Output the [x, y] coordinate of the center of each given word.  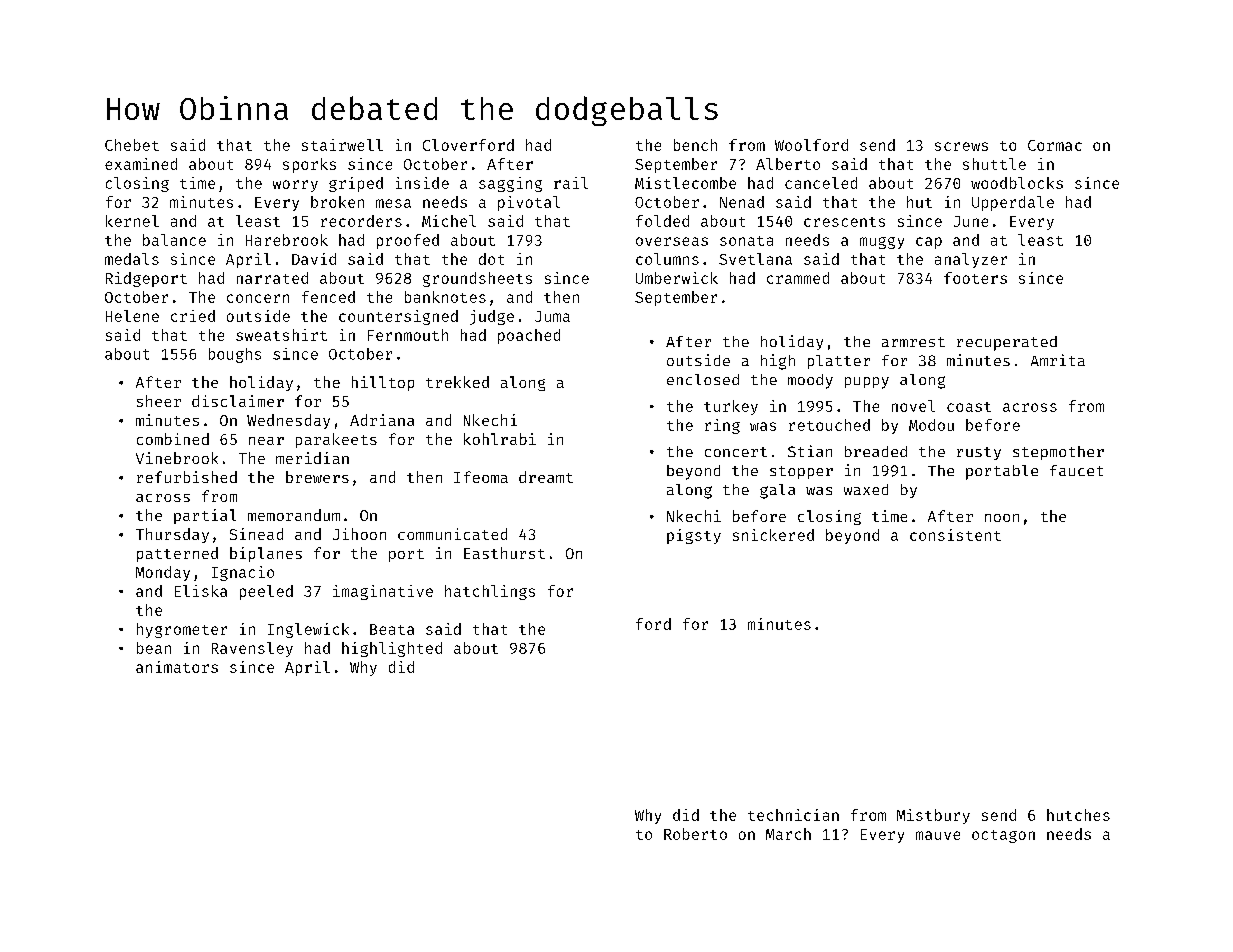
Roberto [695, 834]
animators [177, 667]
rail [571, 183]
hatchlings [490, 592]
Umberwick [677, 278]
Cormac [1055, 145]
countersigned [398, 317]
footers [975, 278]
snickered [773, 535]
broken [337, 202]
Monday [163, 573]
